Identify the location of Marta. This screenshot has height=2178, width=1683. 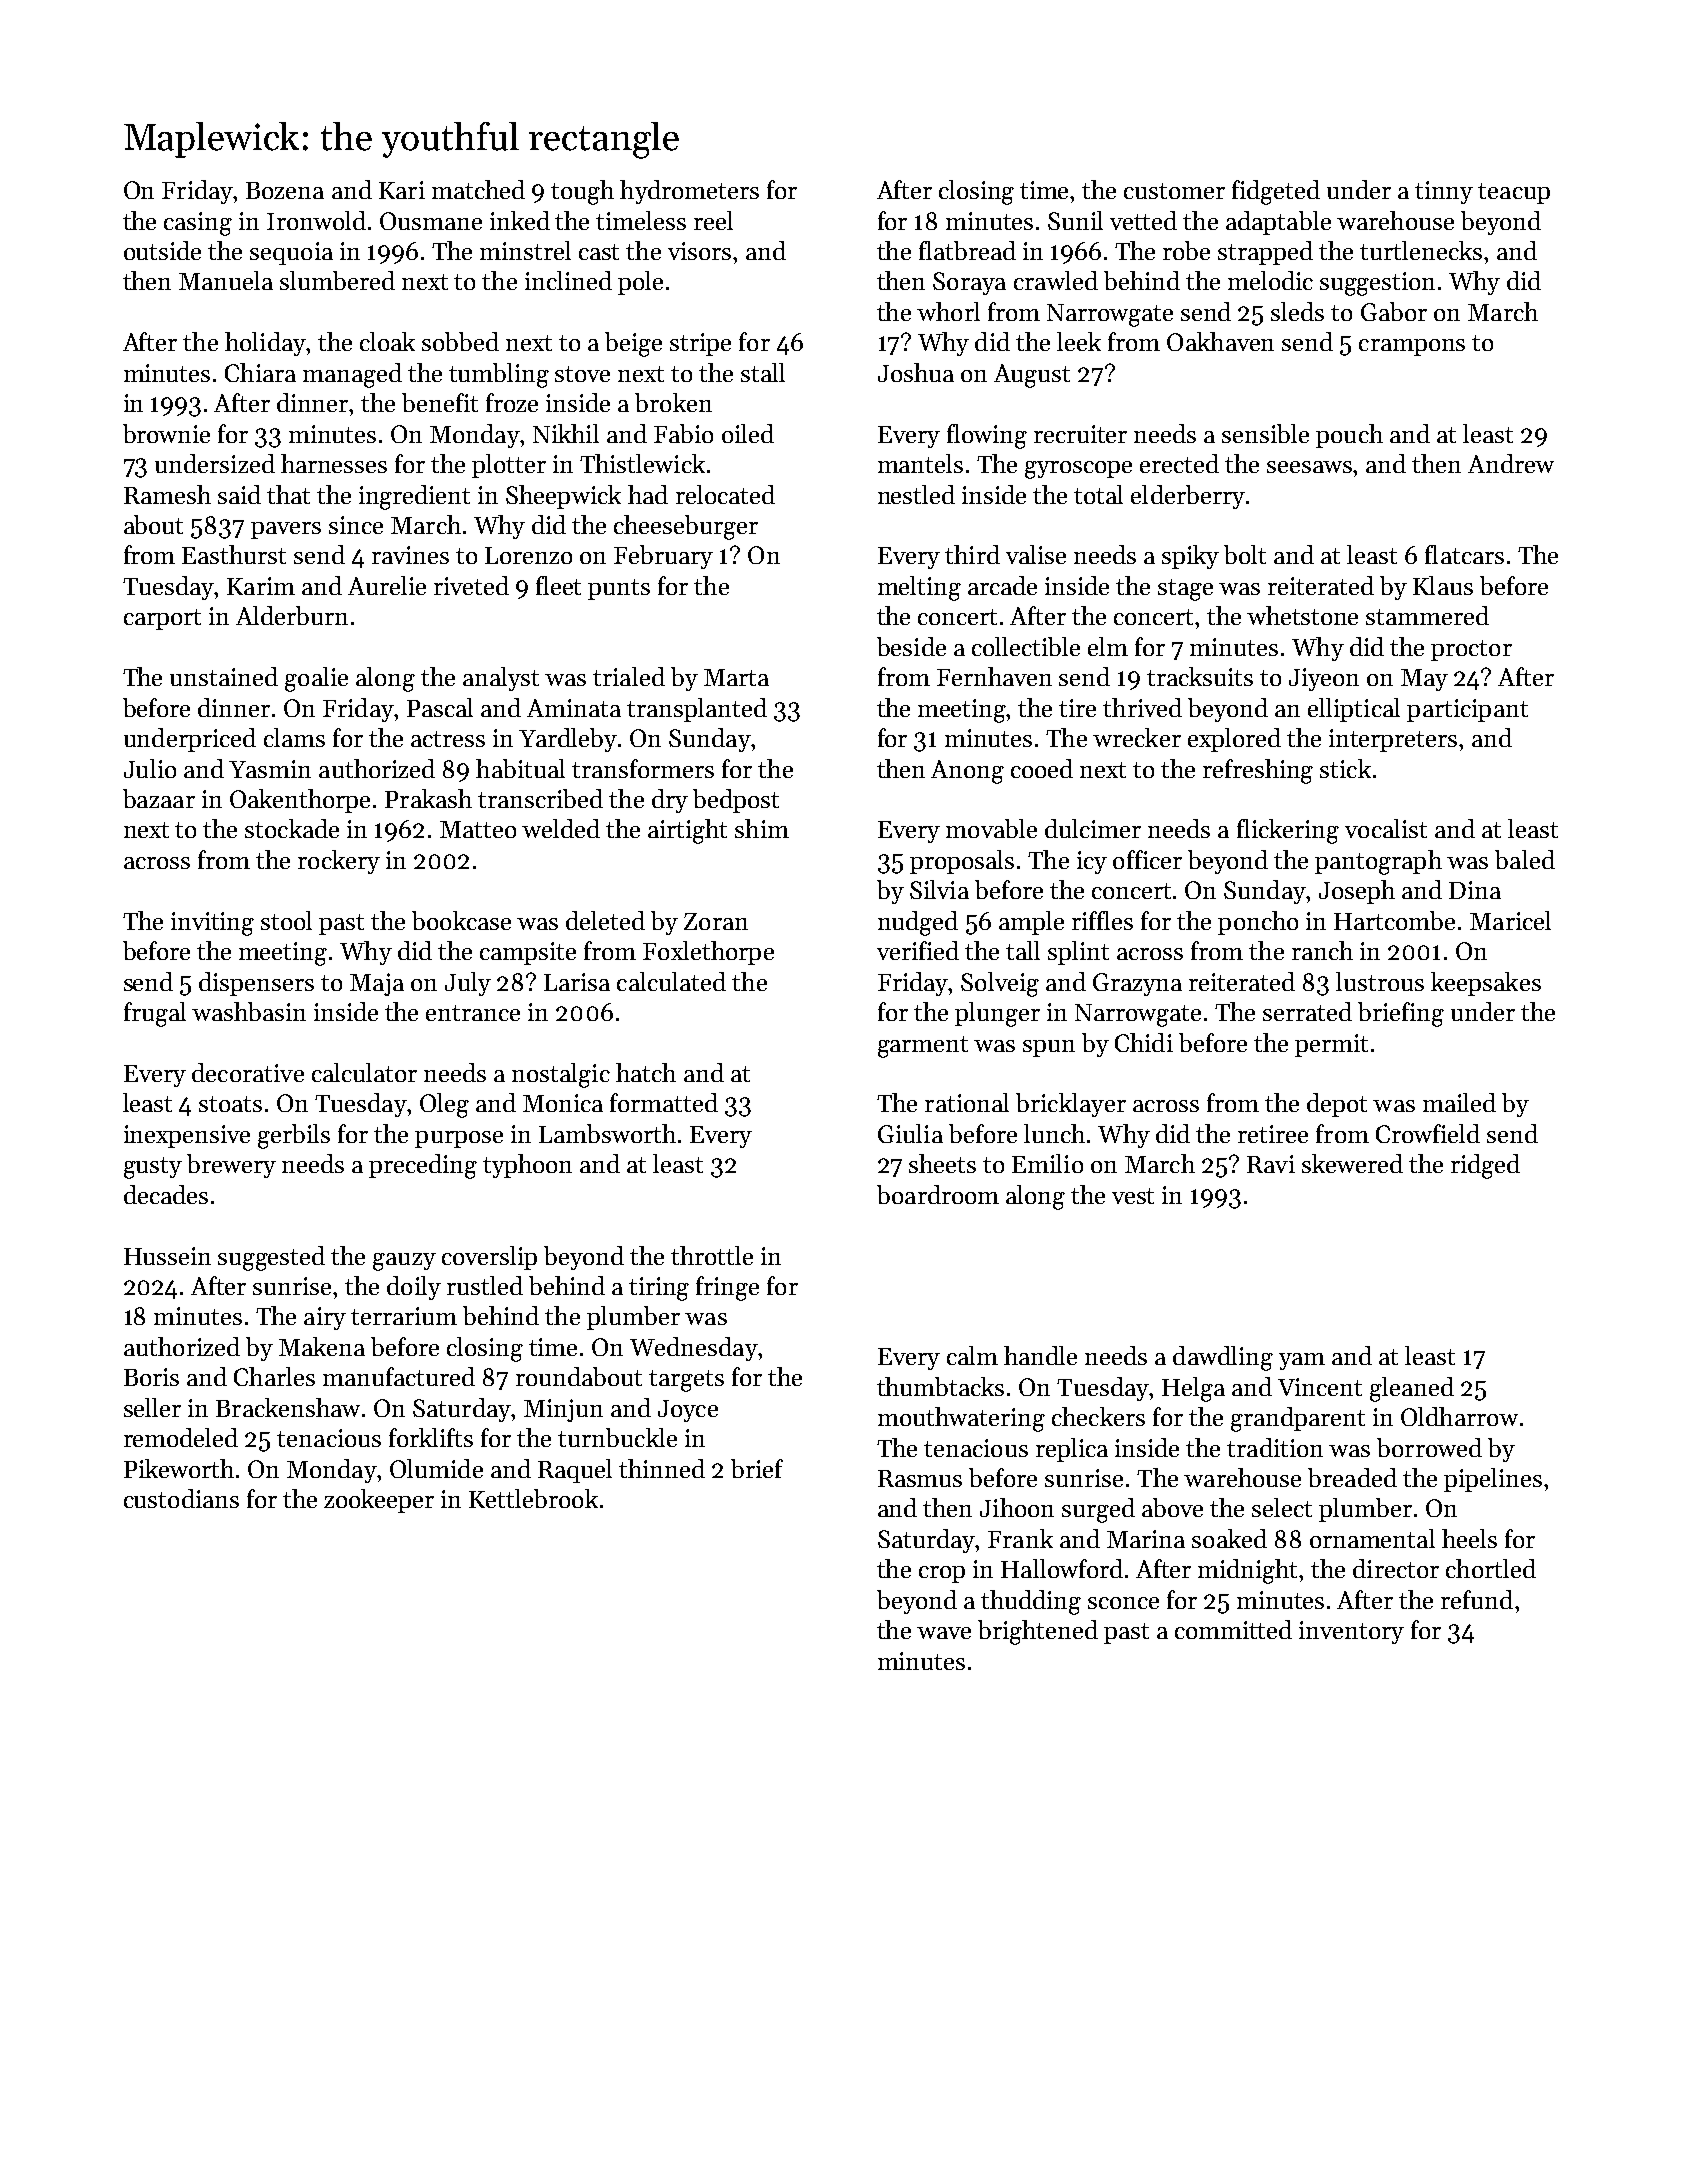
(736, 677).
